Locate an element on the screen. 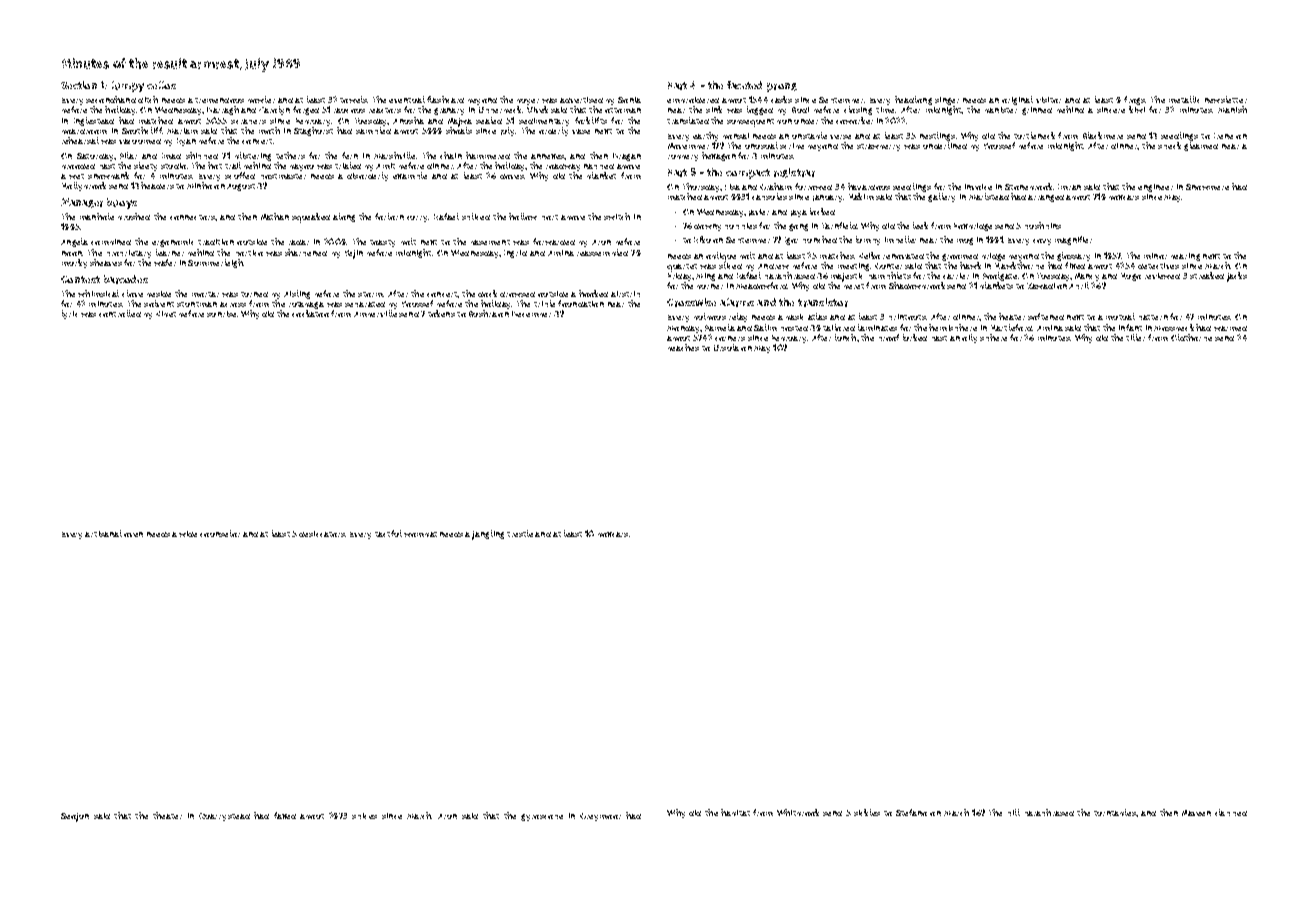  oily is located at coordinates (969, 338).
